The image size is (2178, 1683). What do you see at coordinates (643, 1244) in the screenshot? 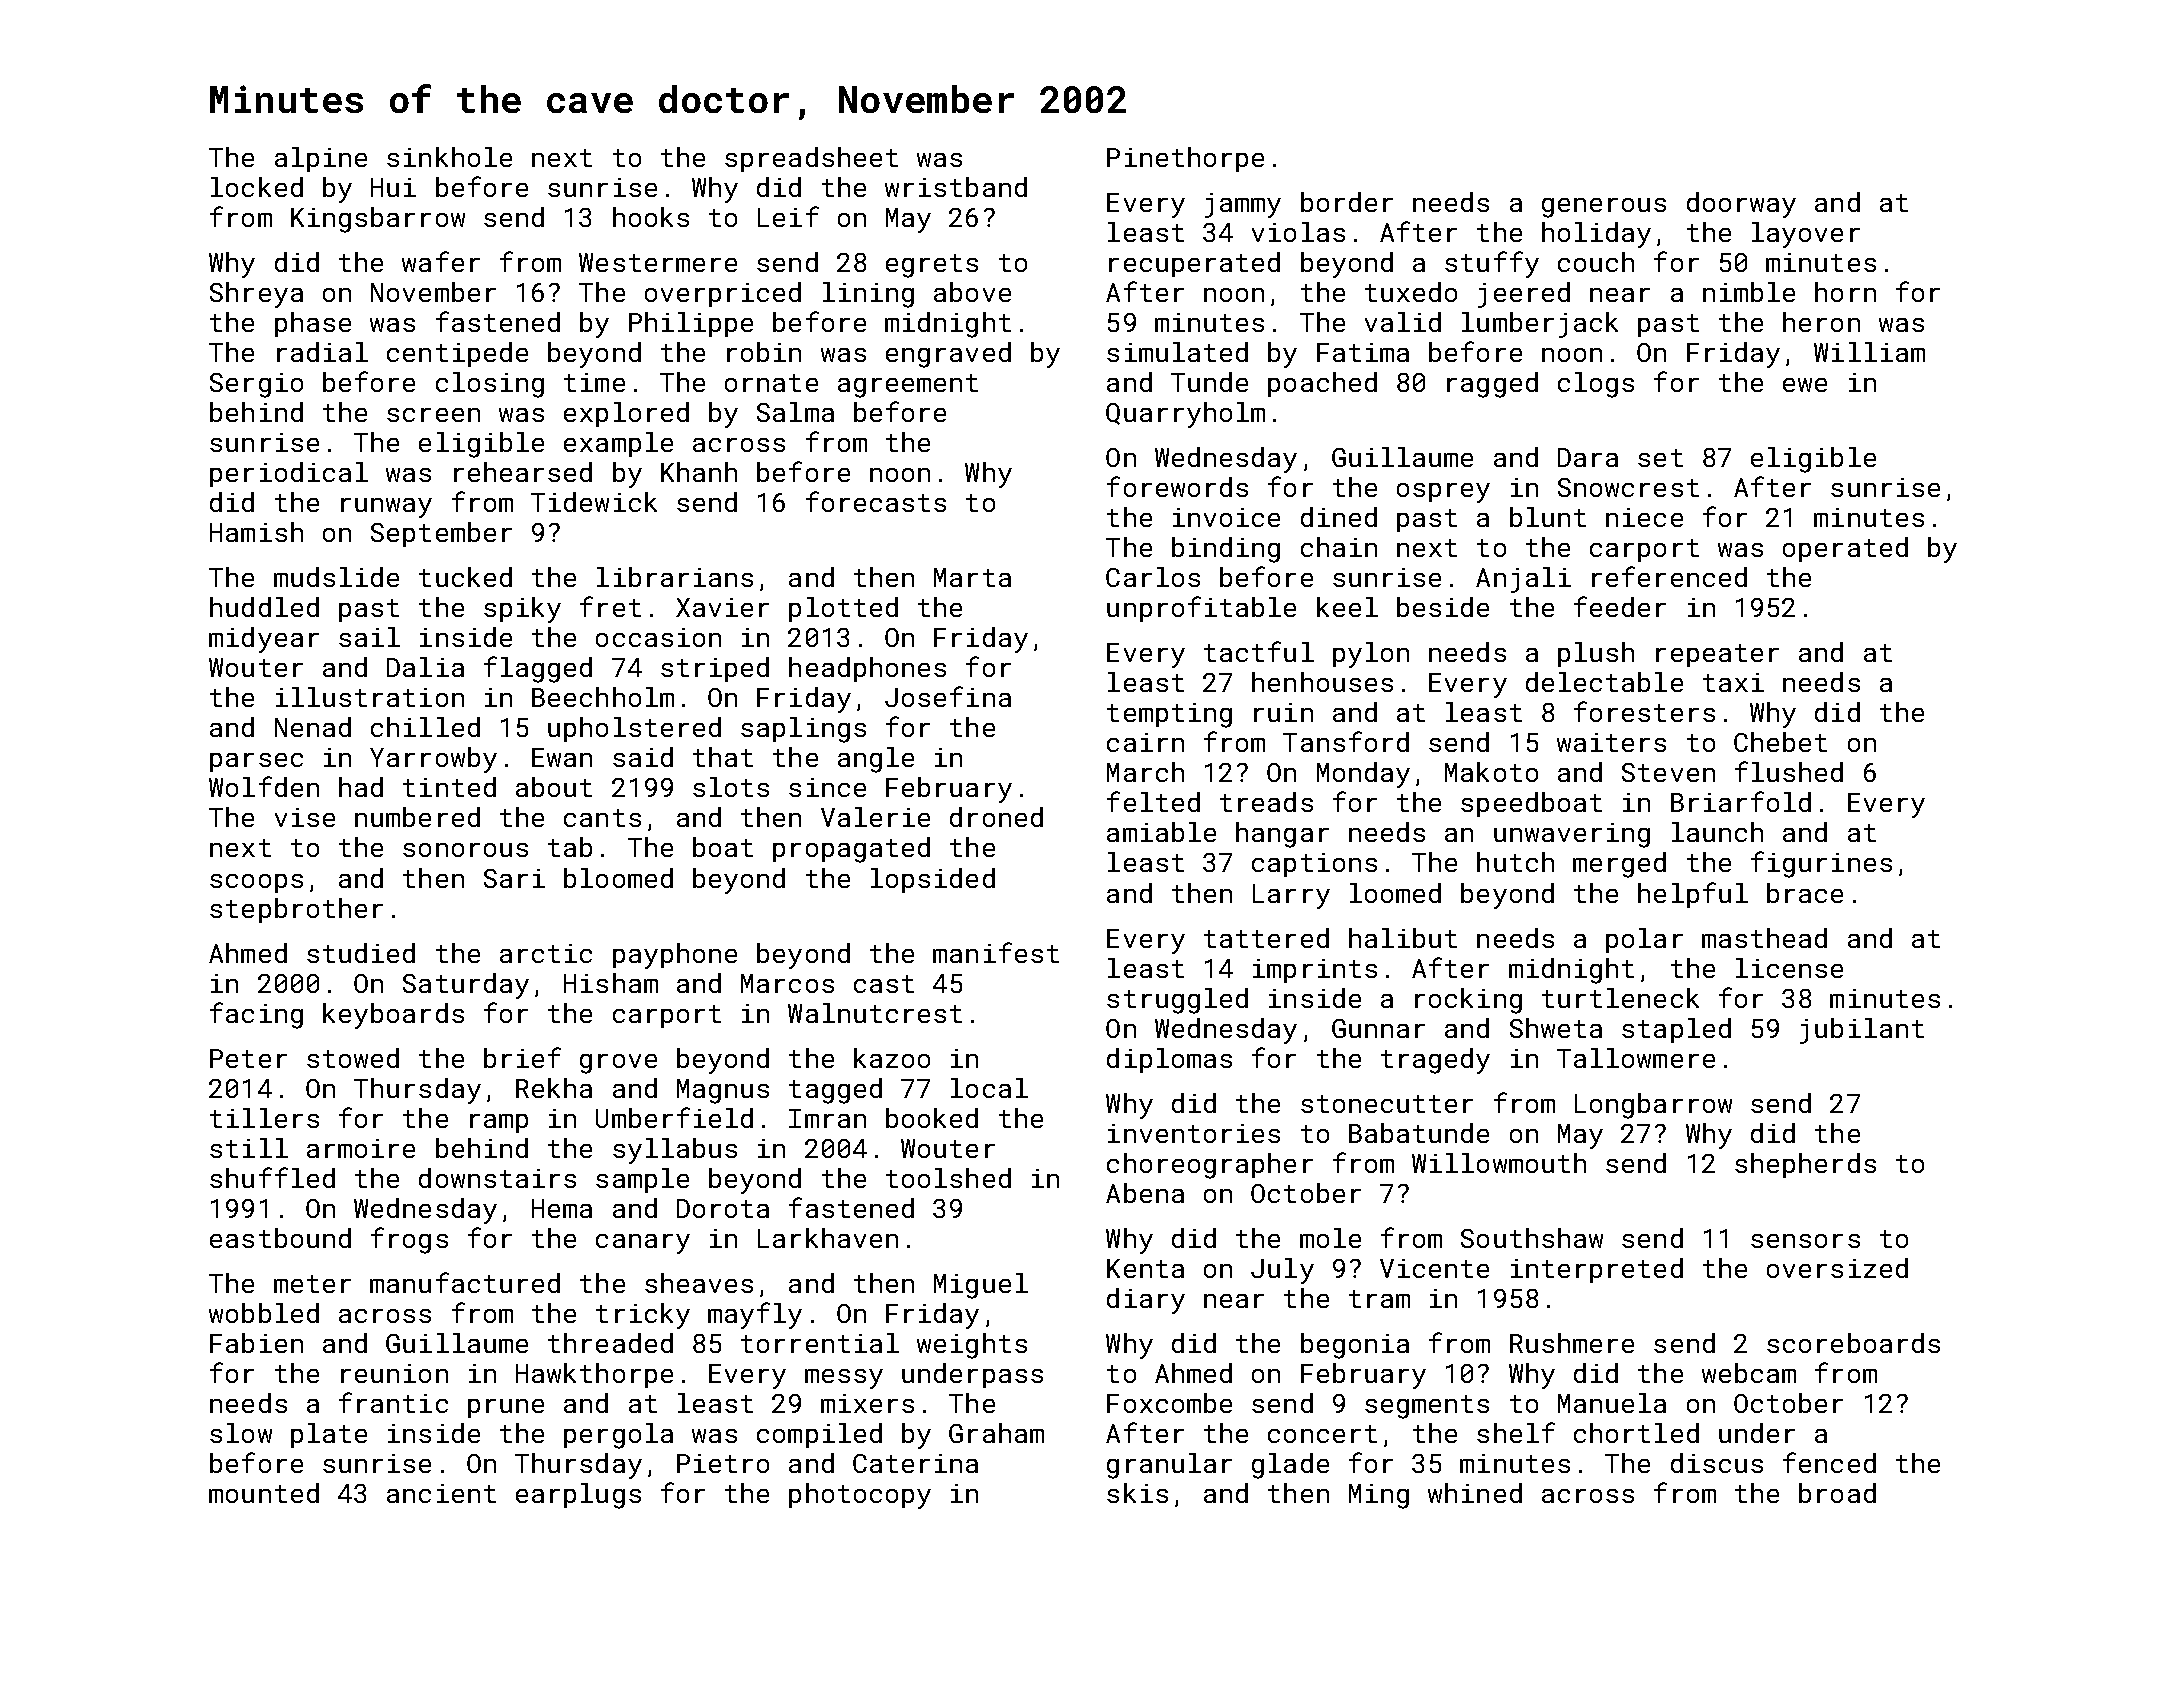
I see `canary` at bounding box center [643, 1244].
